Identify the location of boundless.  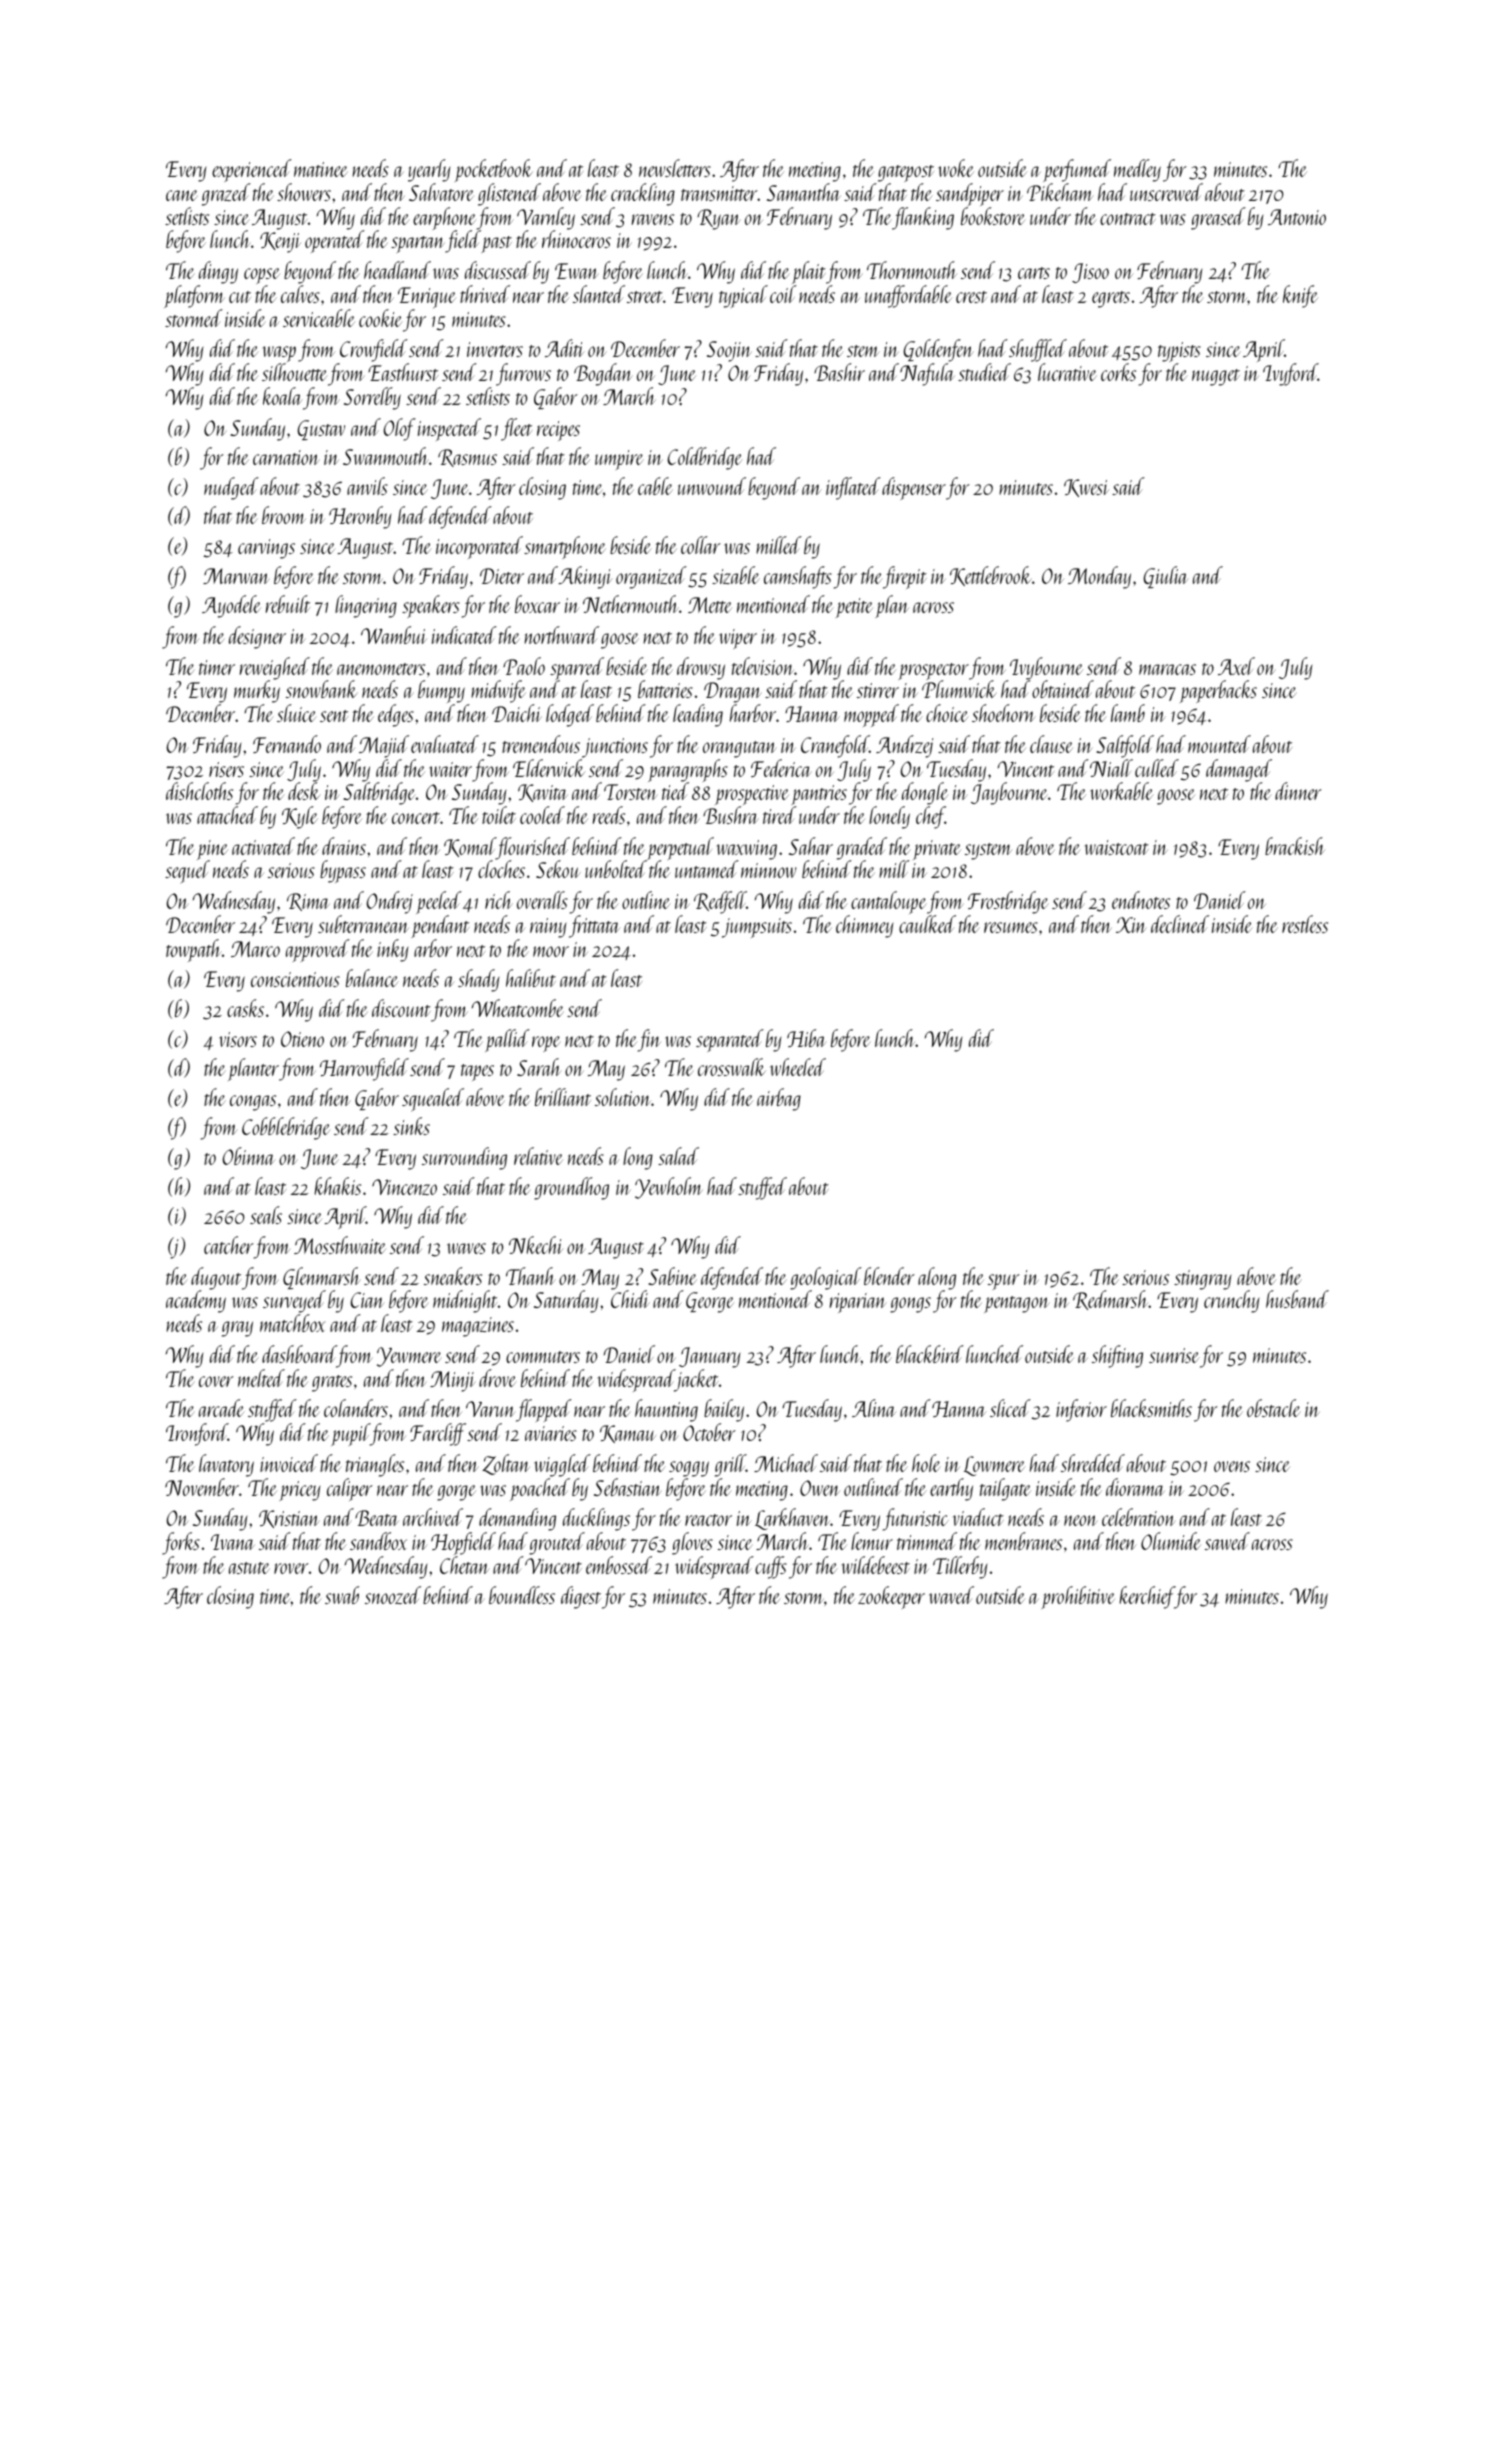
(522, 1595).
